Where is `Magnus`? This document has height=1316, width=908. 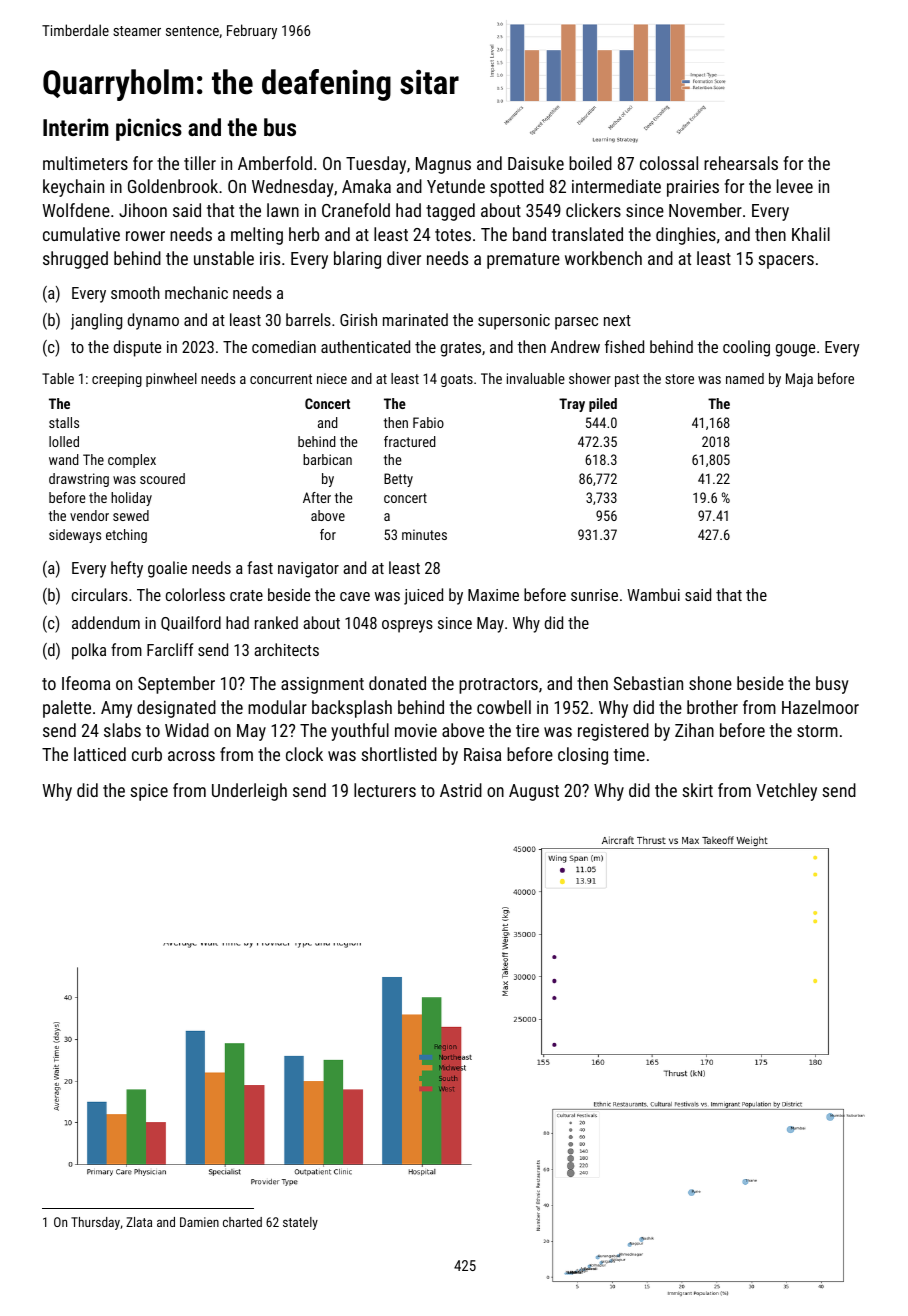 Magnus is located at coordinates (443, 165).
